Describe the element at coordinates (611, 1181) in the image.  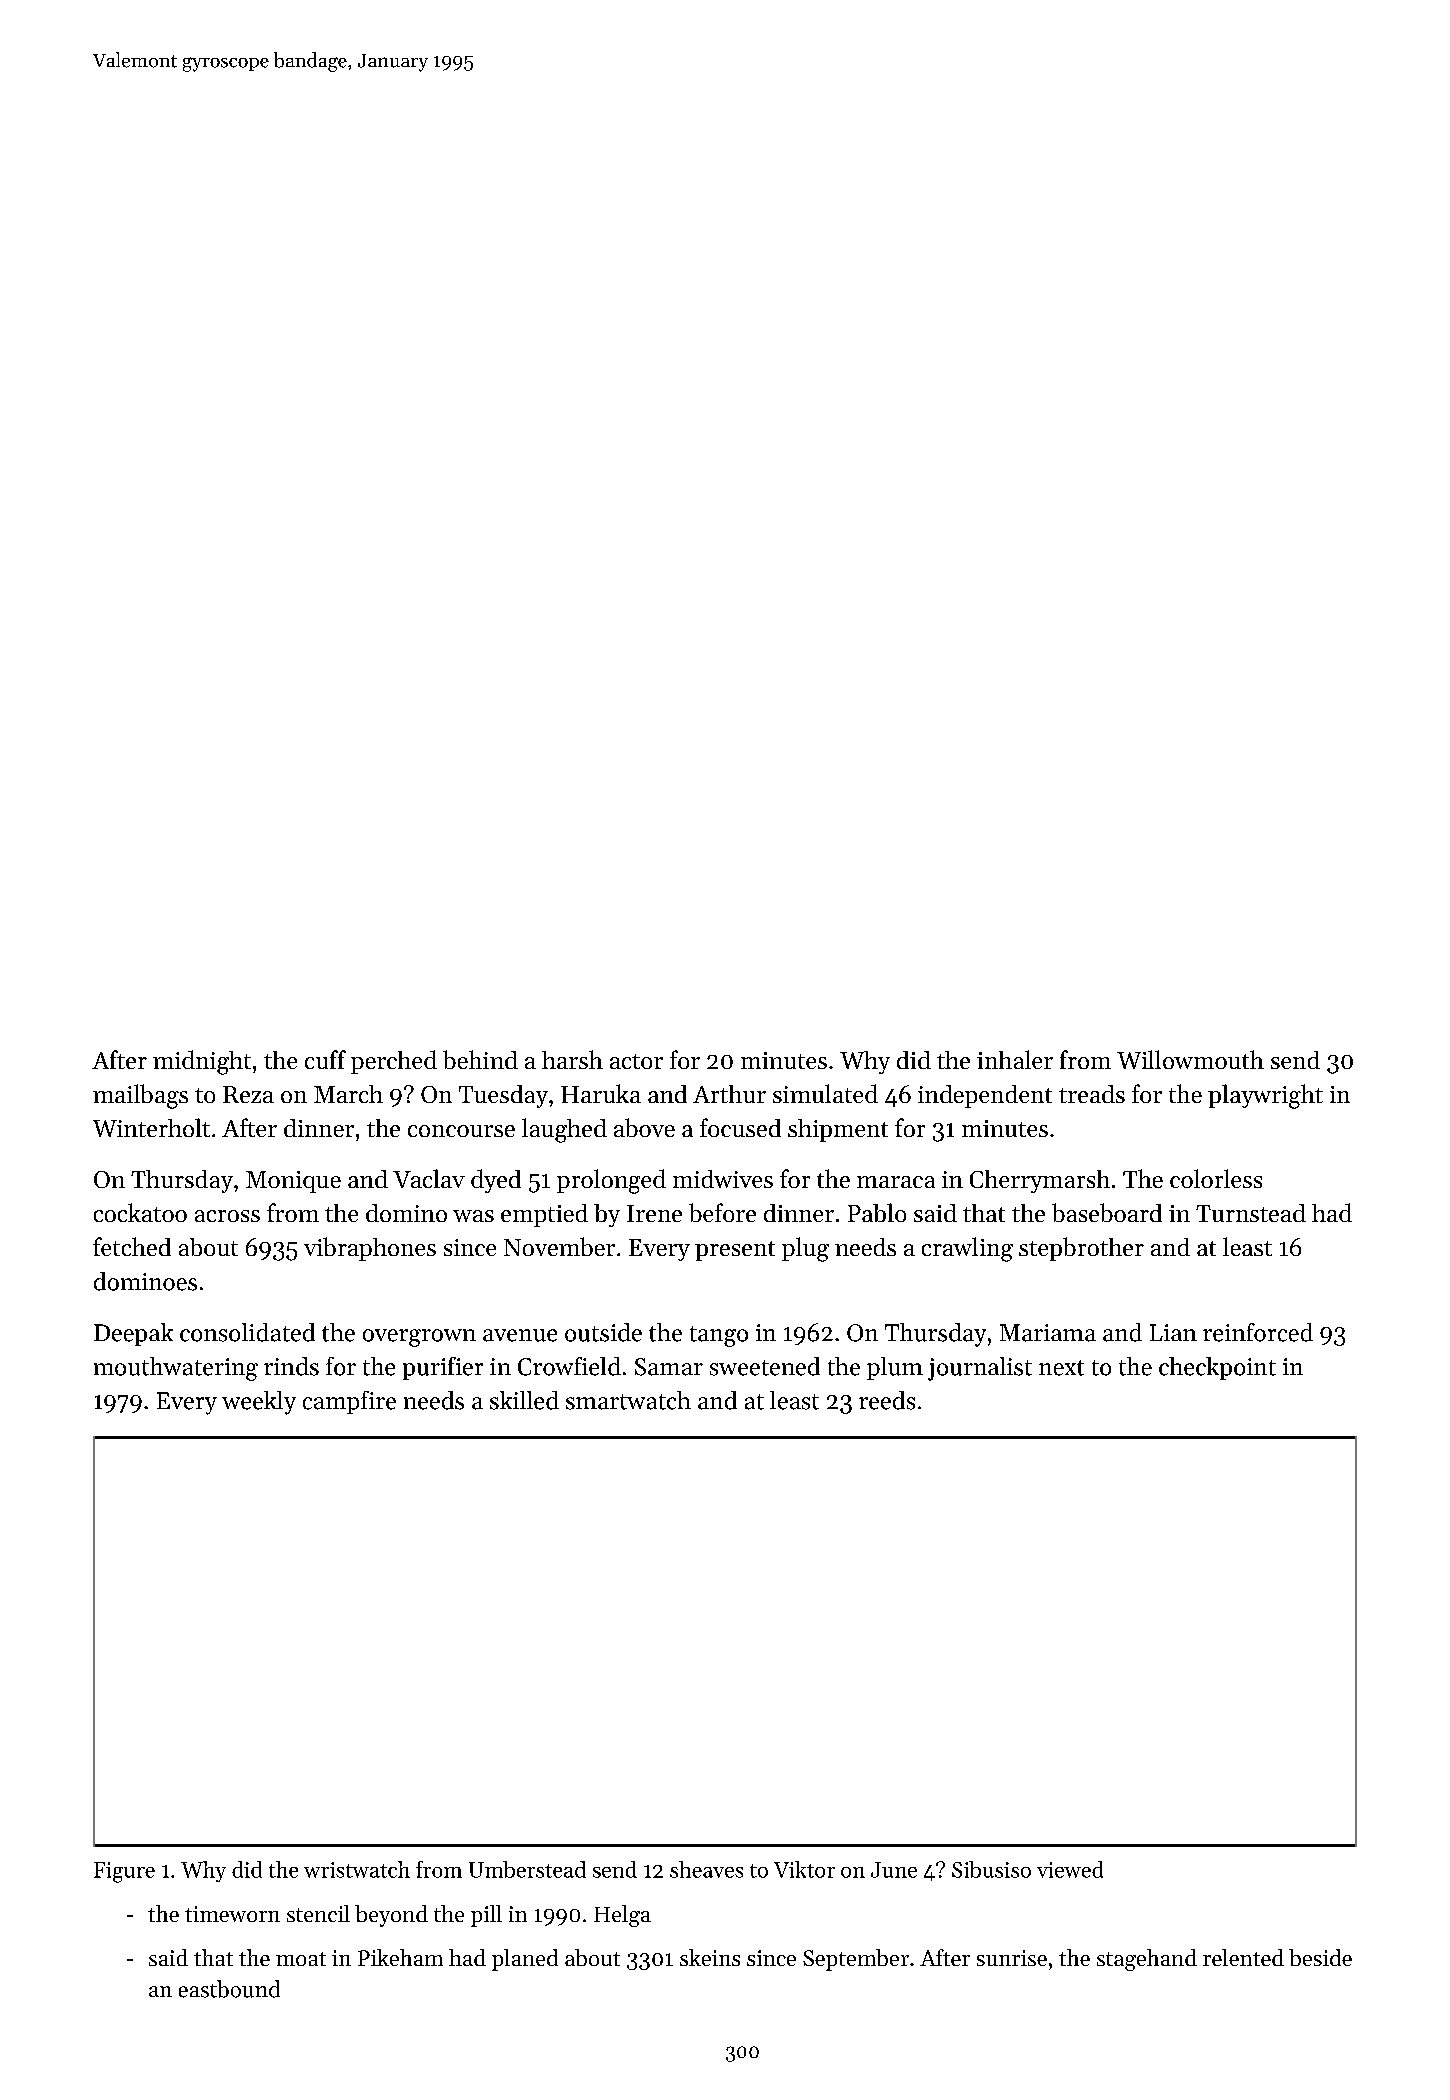
I see `prolonged` at that location.
